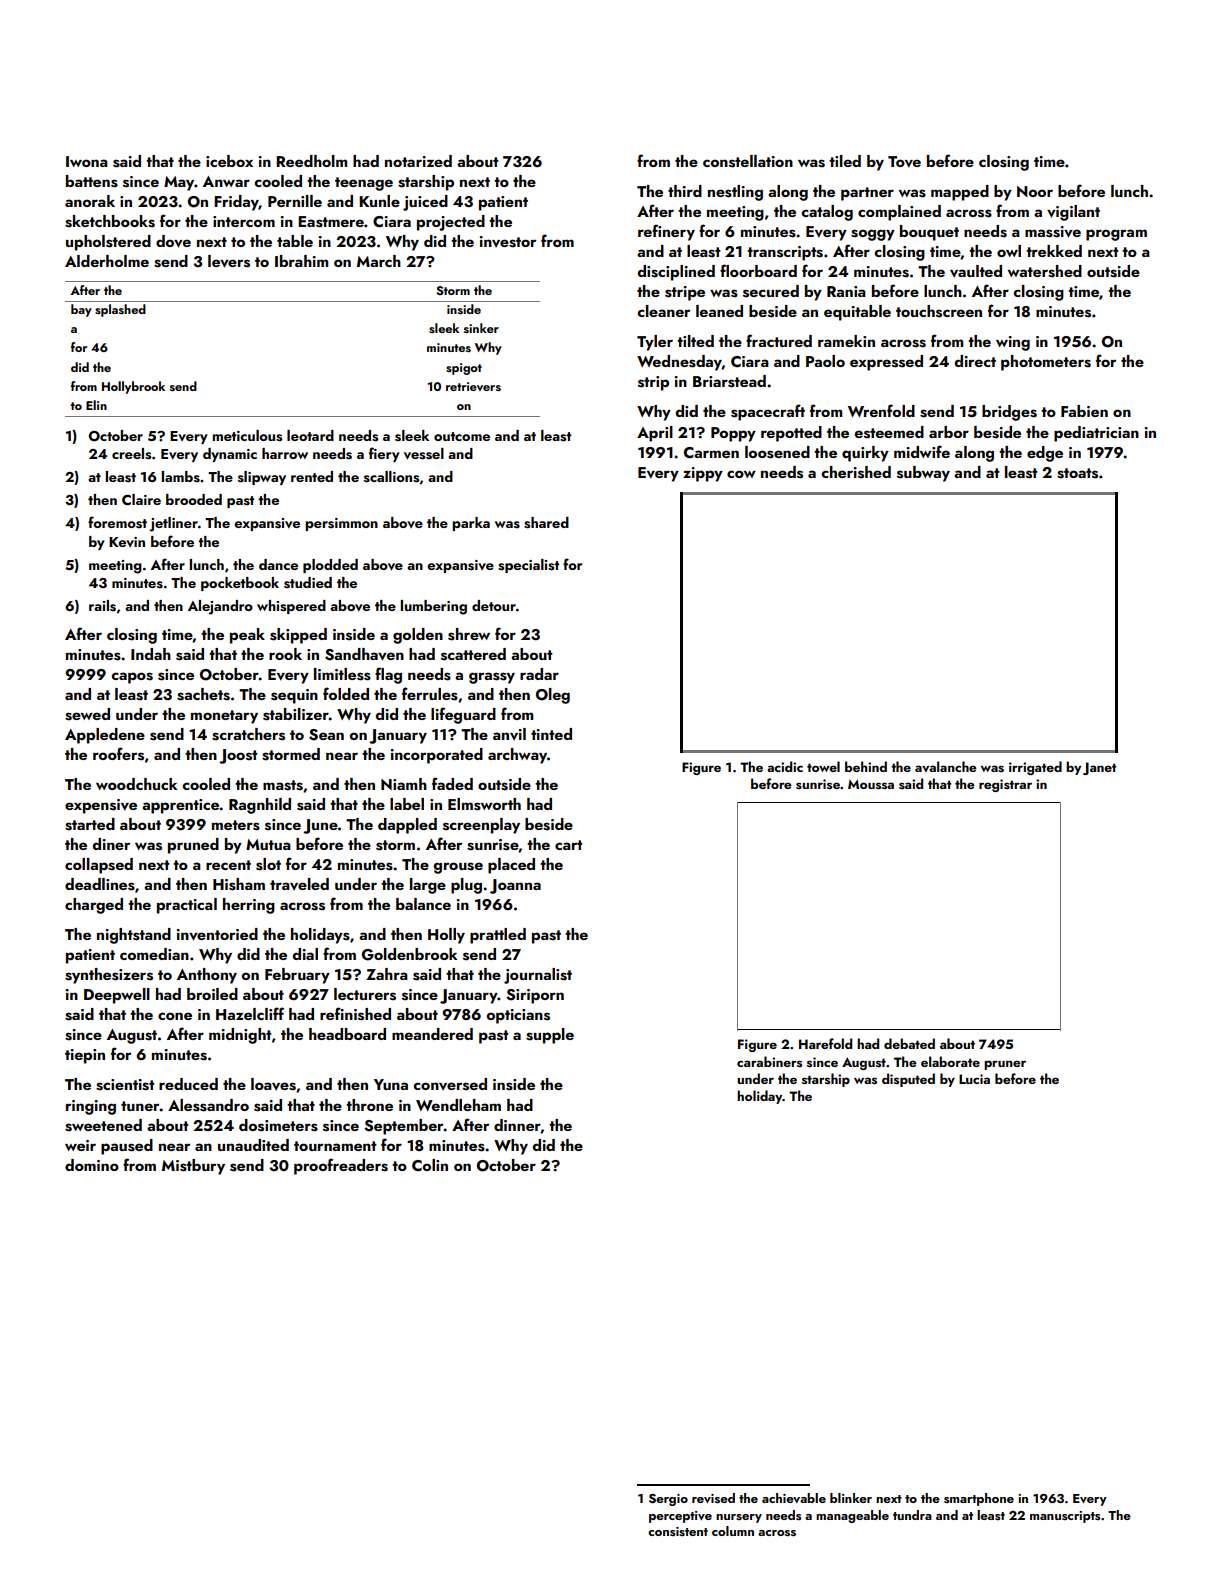  I want to click on Sergio, so click(668, 1500).
